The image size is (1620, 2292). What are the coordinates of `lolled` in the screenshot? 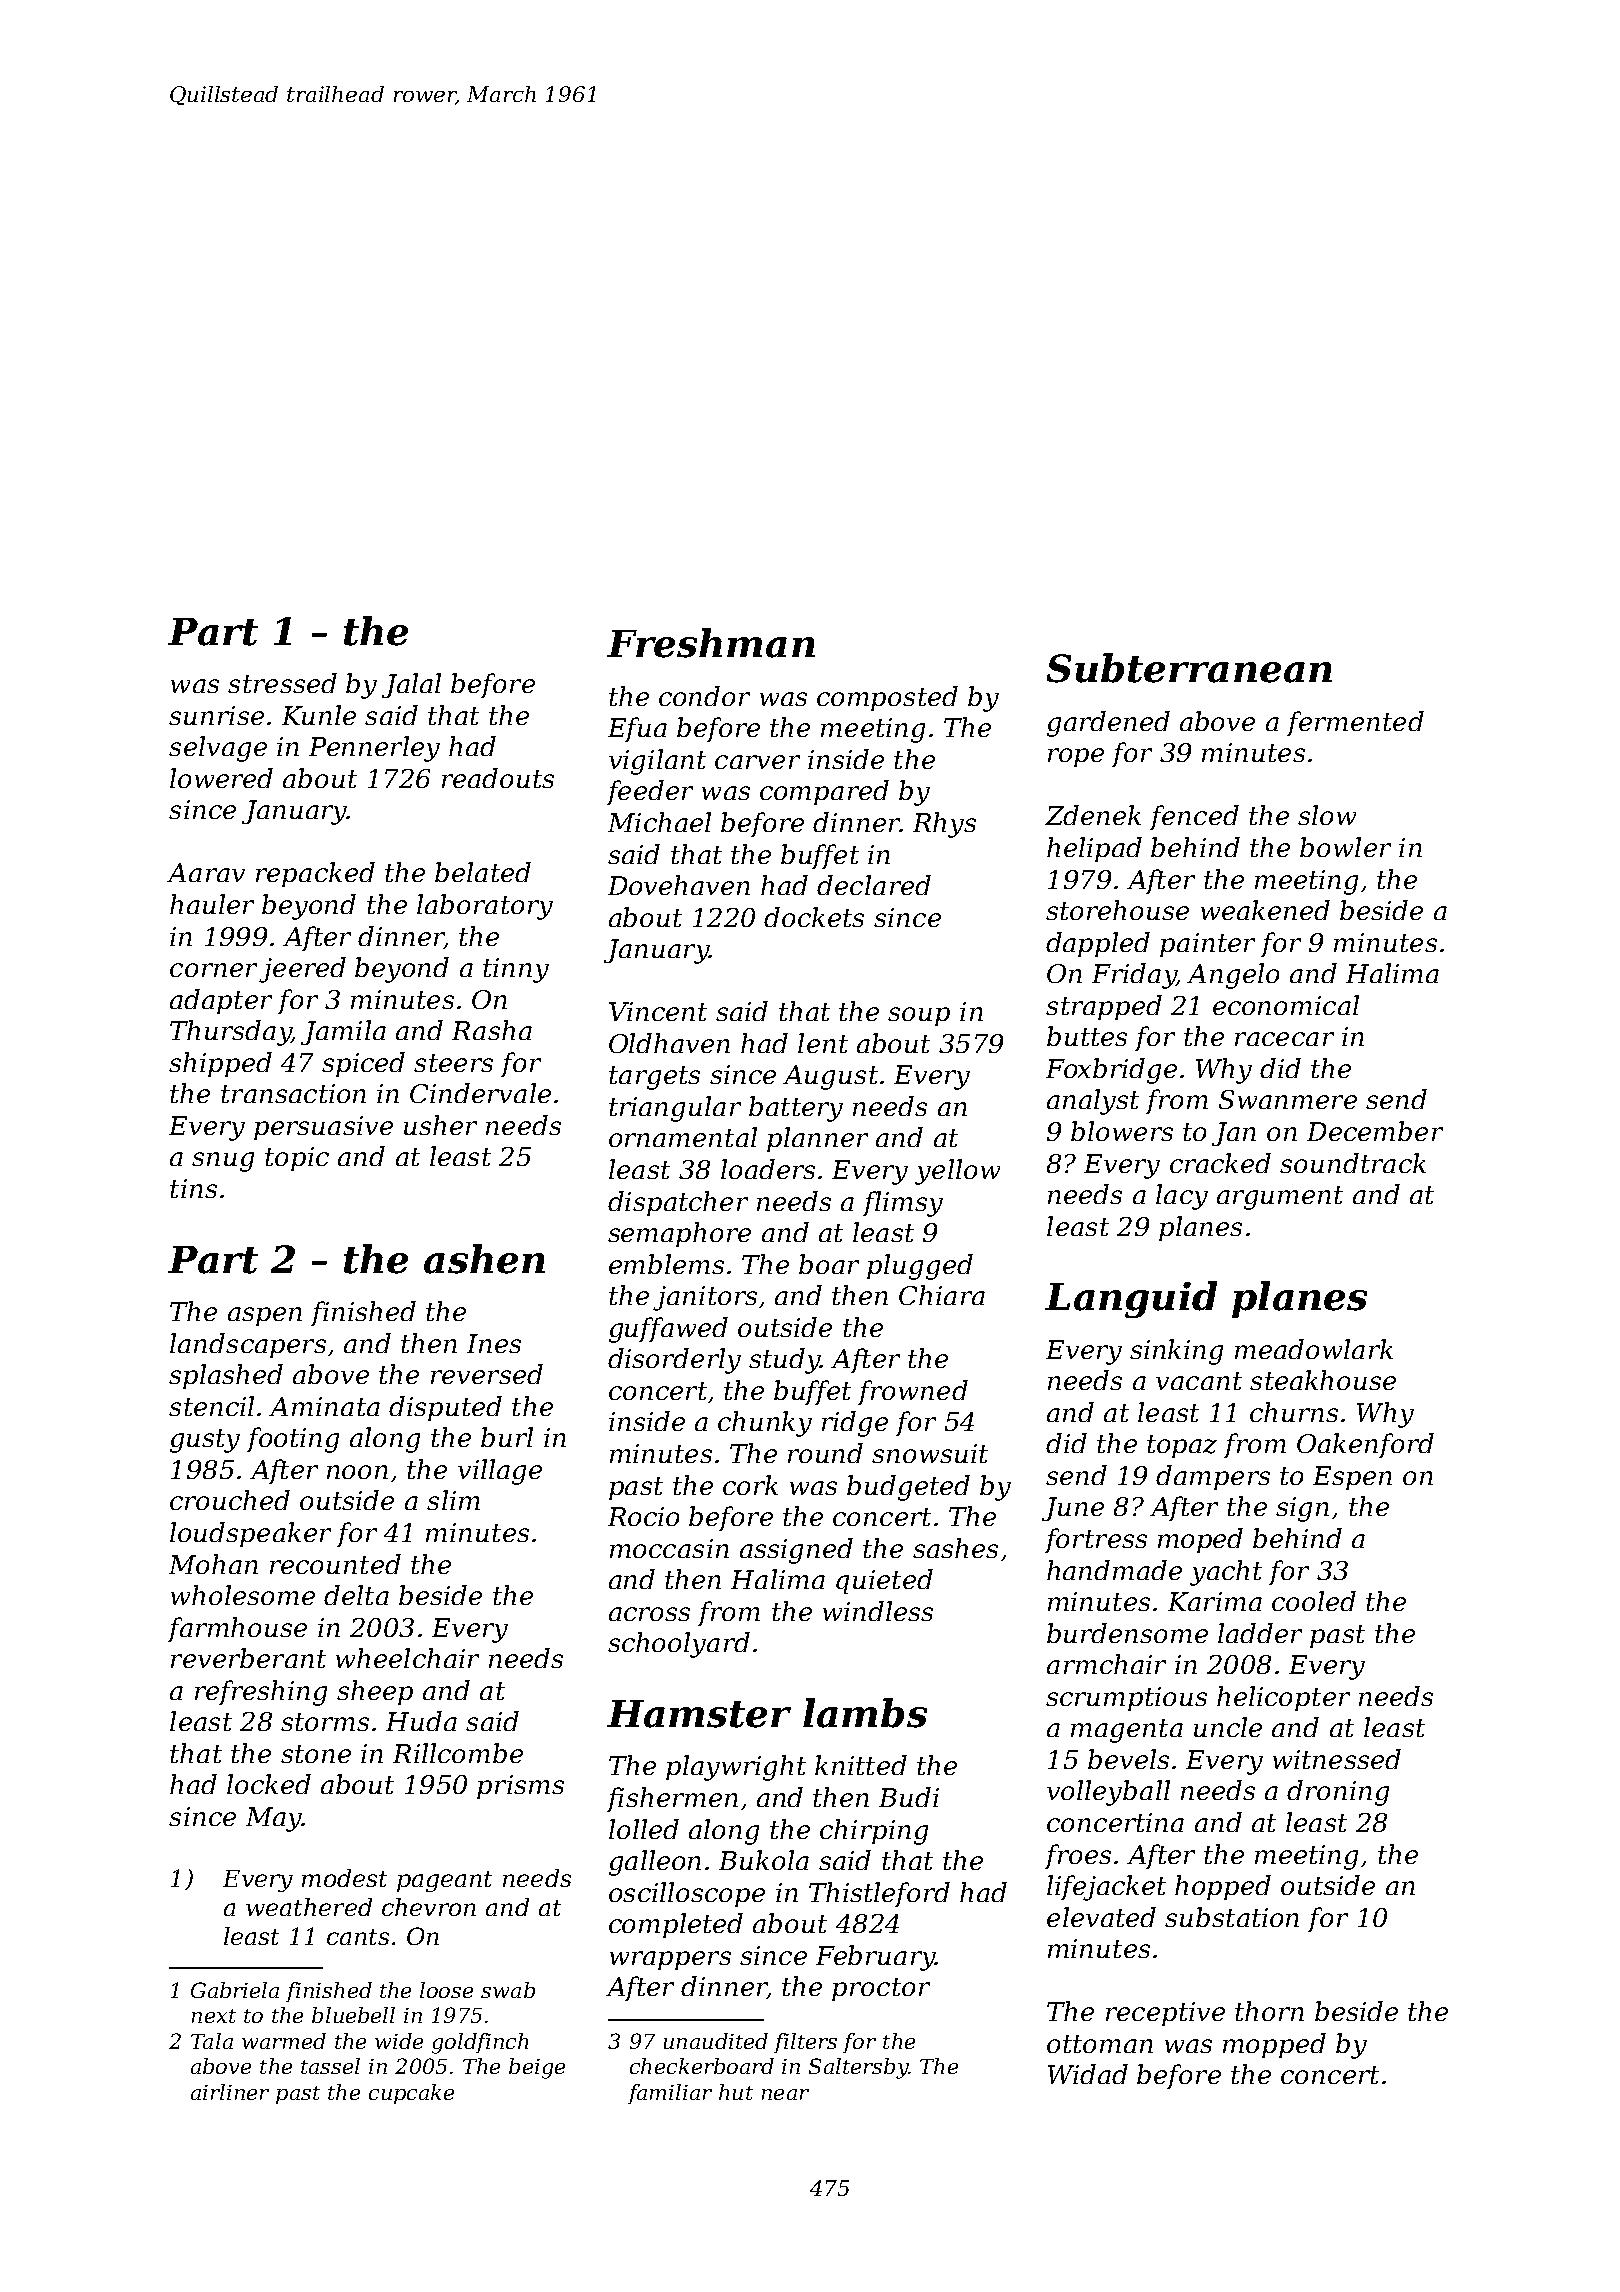 It's located at (644, 1829).
